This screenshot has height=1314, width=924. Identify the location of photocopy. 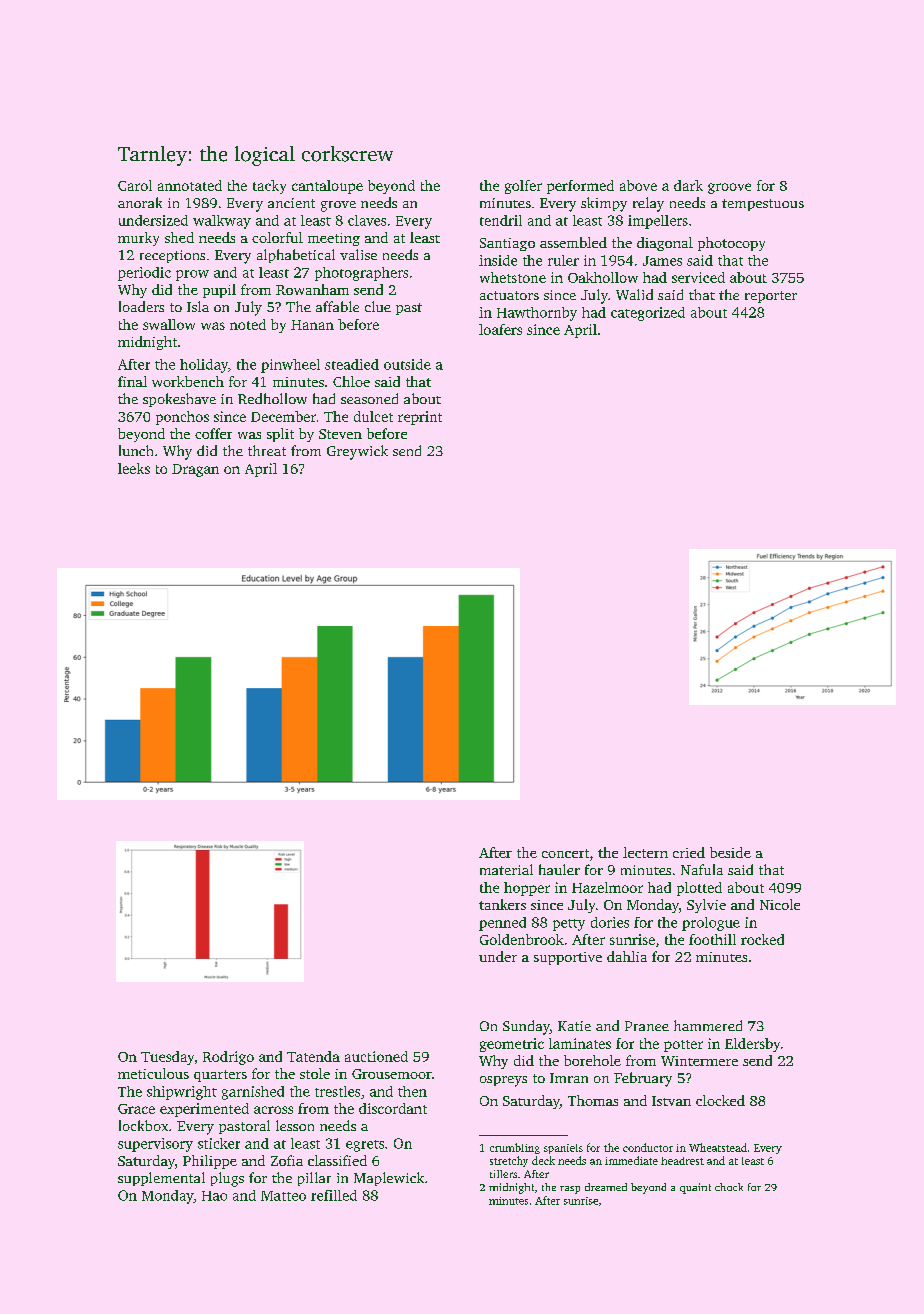
(731, 244).
